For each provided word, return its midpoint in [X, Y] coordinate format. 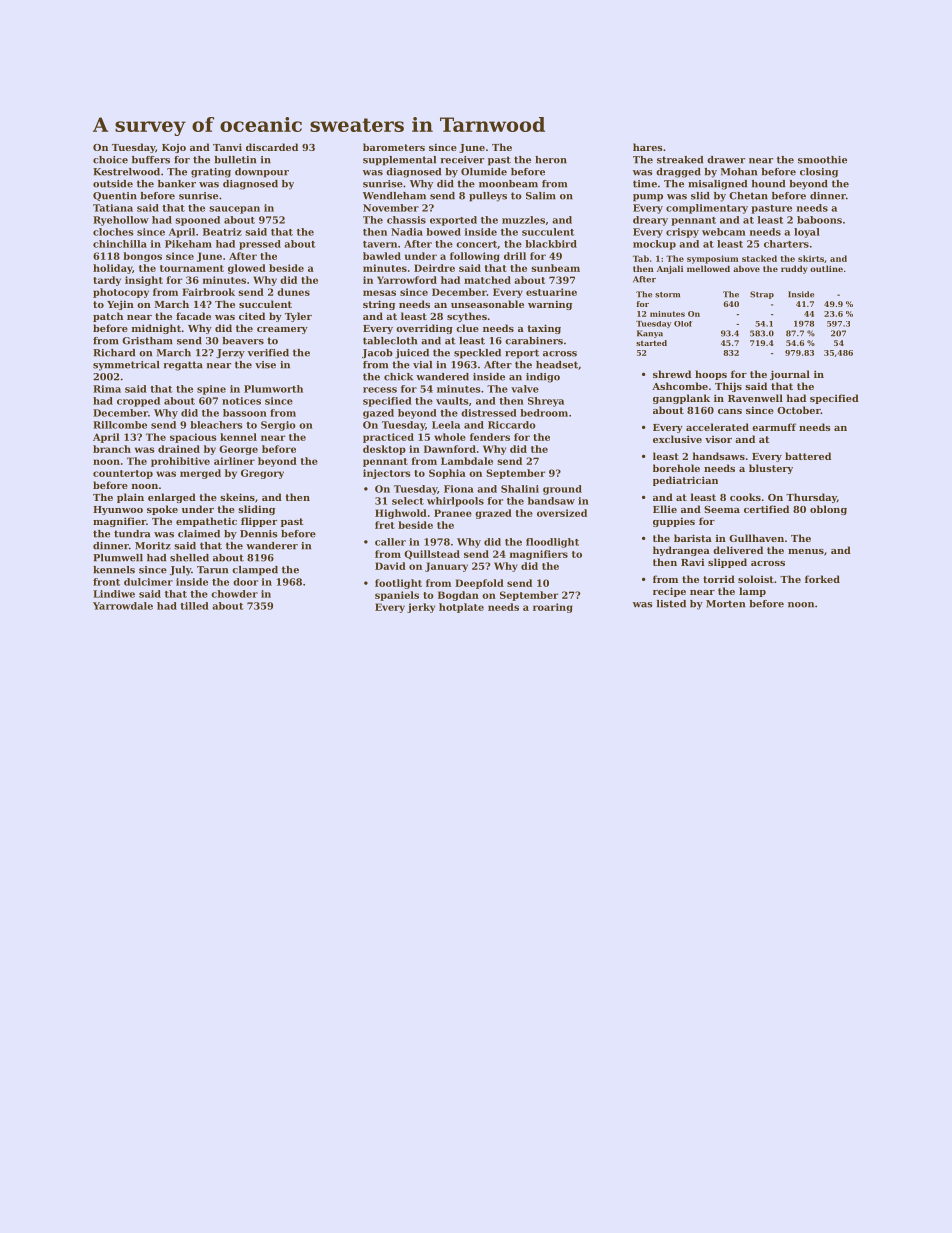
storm [667, 295]
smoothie [822, 160]
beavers [243, 341]
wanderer [272, 546]
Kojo [174, 148]
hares [648, 147]
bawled [382, 256]
